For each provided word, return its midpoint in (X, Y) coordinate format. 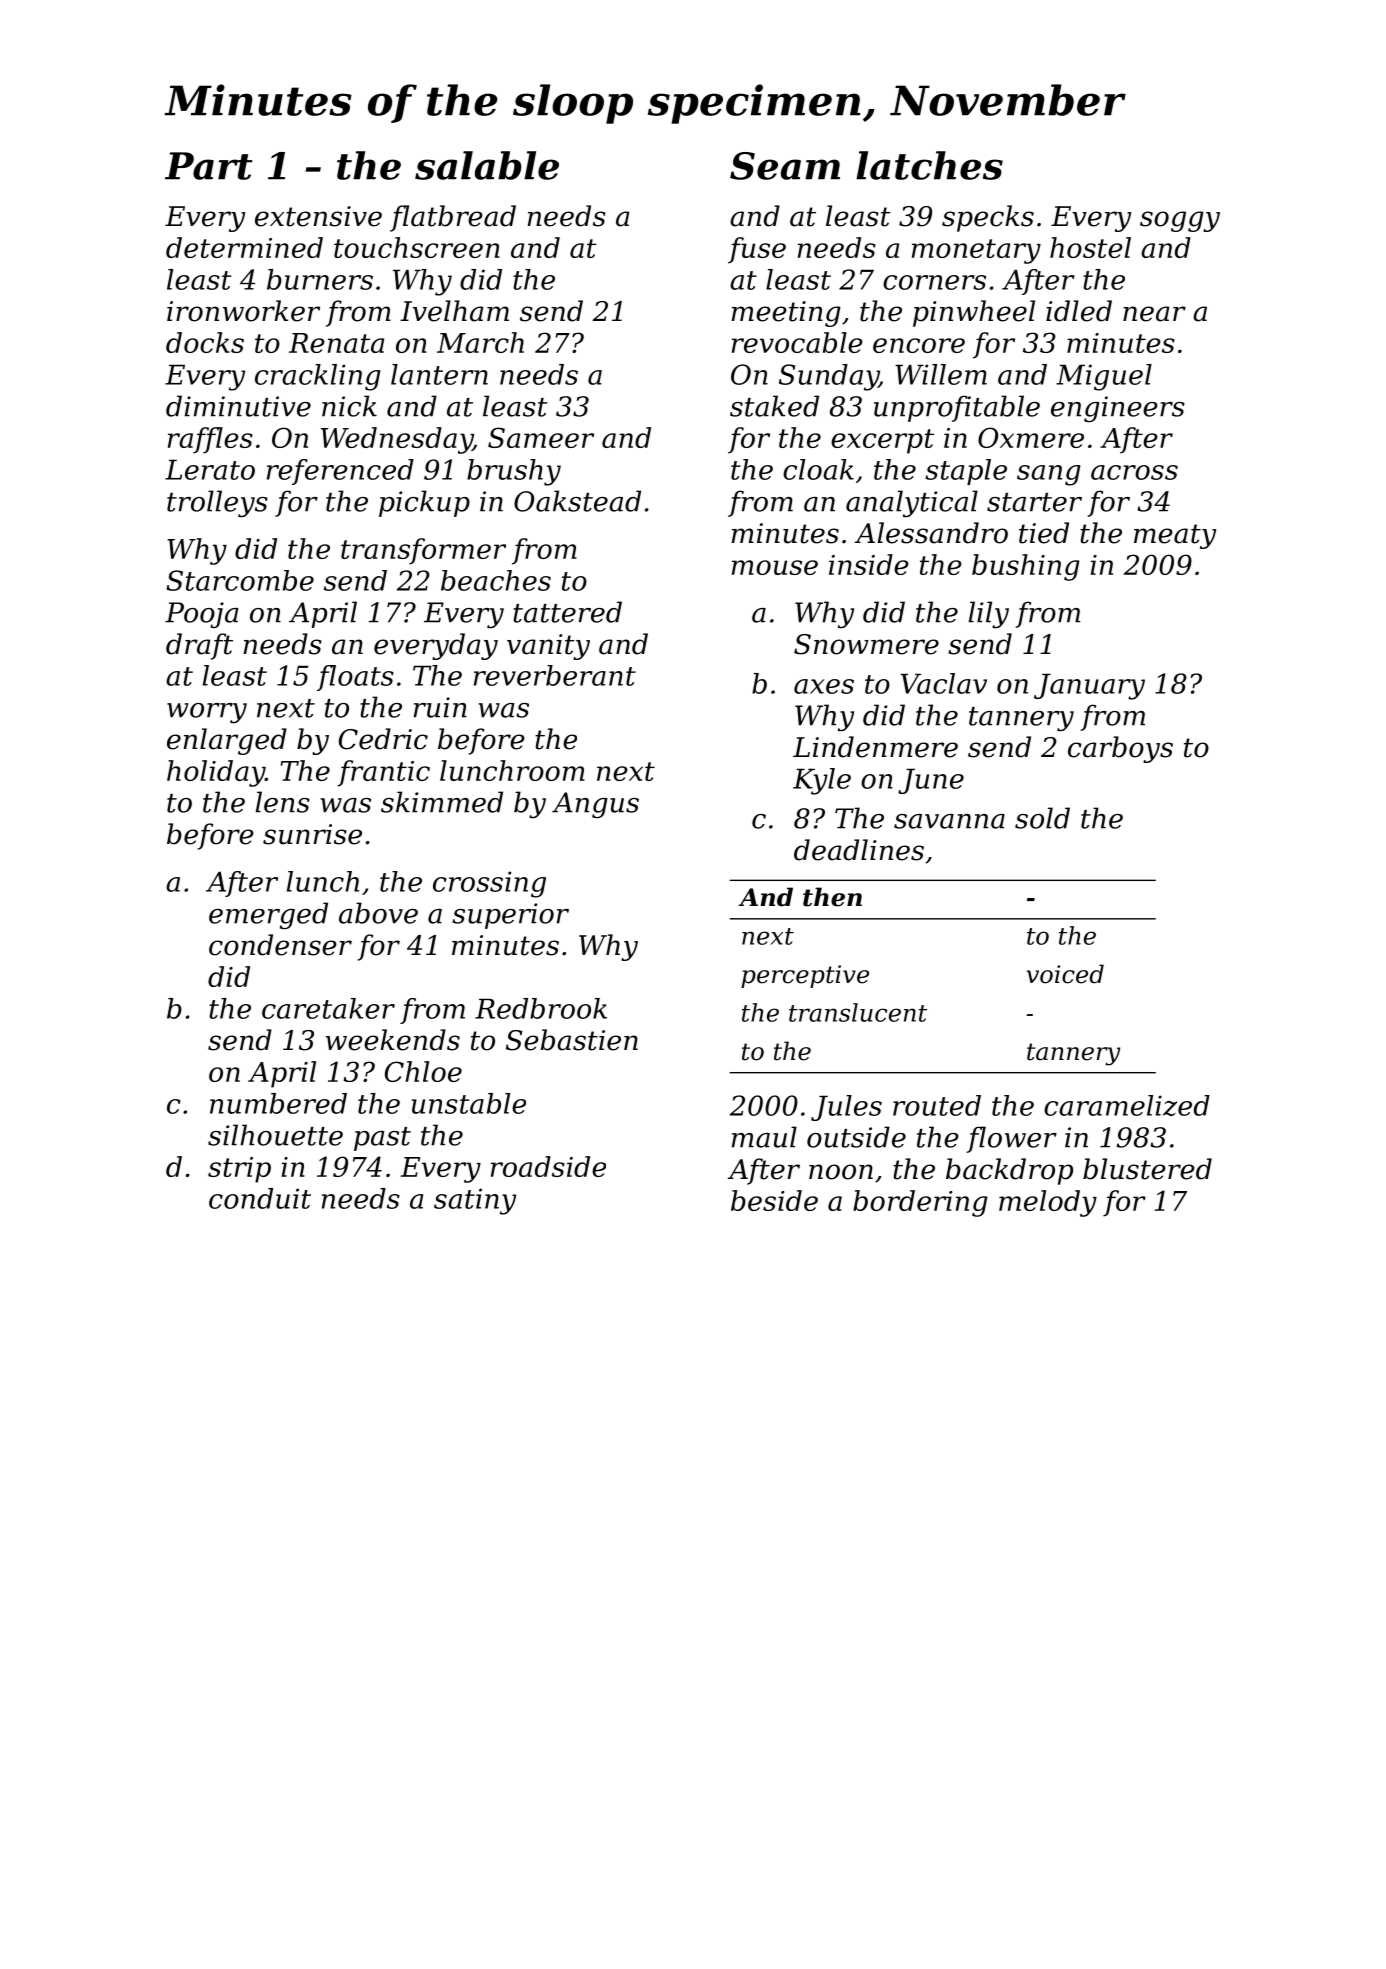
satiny (475, 1201)
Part (209, 166)
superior (510, 916)
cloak (818, 469)
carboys (1120, 749)
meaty (1175, 536)
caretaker (328, 1008)
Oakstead (577, 501)
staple (966, 472)
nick (349, 406)
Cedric (383, 739)
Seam (785, 166)
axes (824, 686)
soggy (1180, 221)
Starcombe (240, 580)
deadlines (859, 850)
